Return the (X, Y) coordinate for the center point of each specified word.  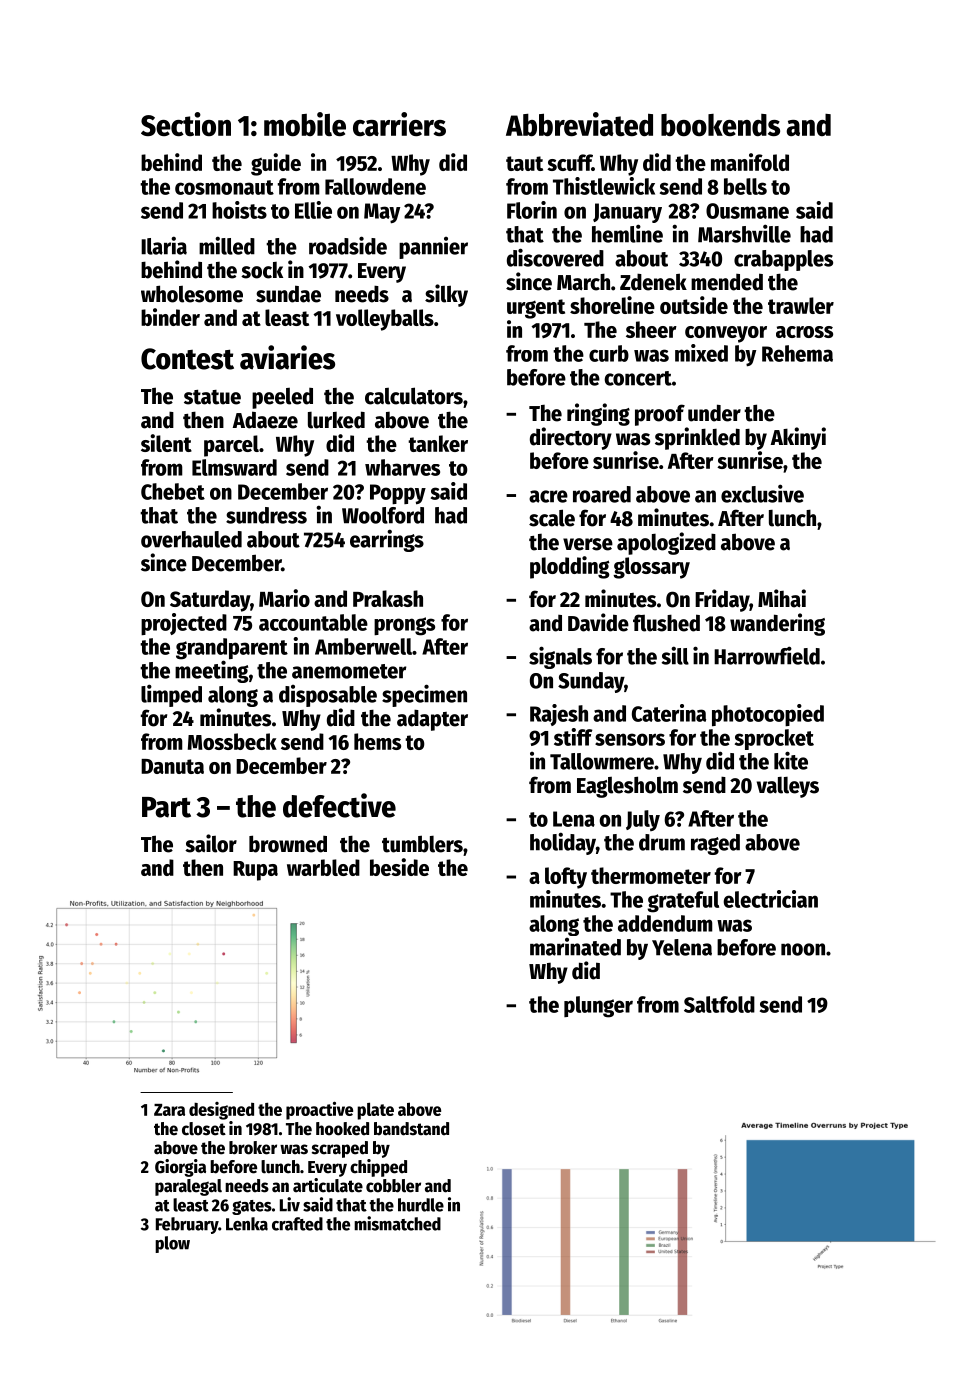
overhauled (191, 539)
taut (524, 163)
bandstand (411, 1129)
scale (552, 518)
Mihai (782, 598)
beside (399, 867)
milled (227, 245)
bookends (720, 125)
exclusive (762, 493)
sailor (211, 843)
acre (548, 496)
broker (253, 1148)
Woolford (383, 515)
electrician (770, 899)
